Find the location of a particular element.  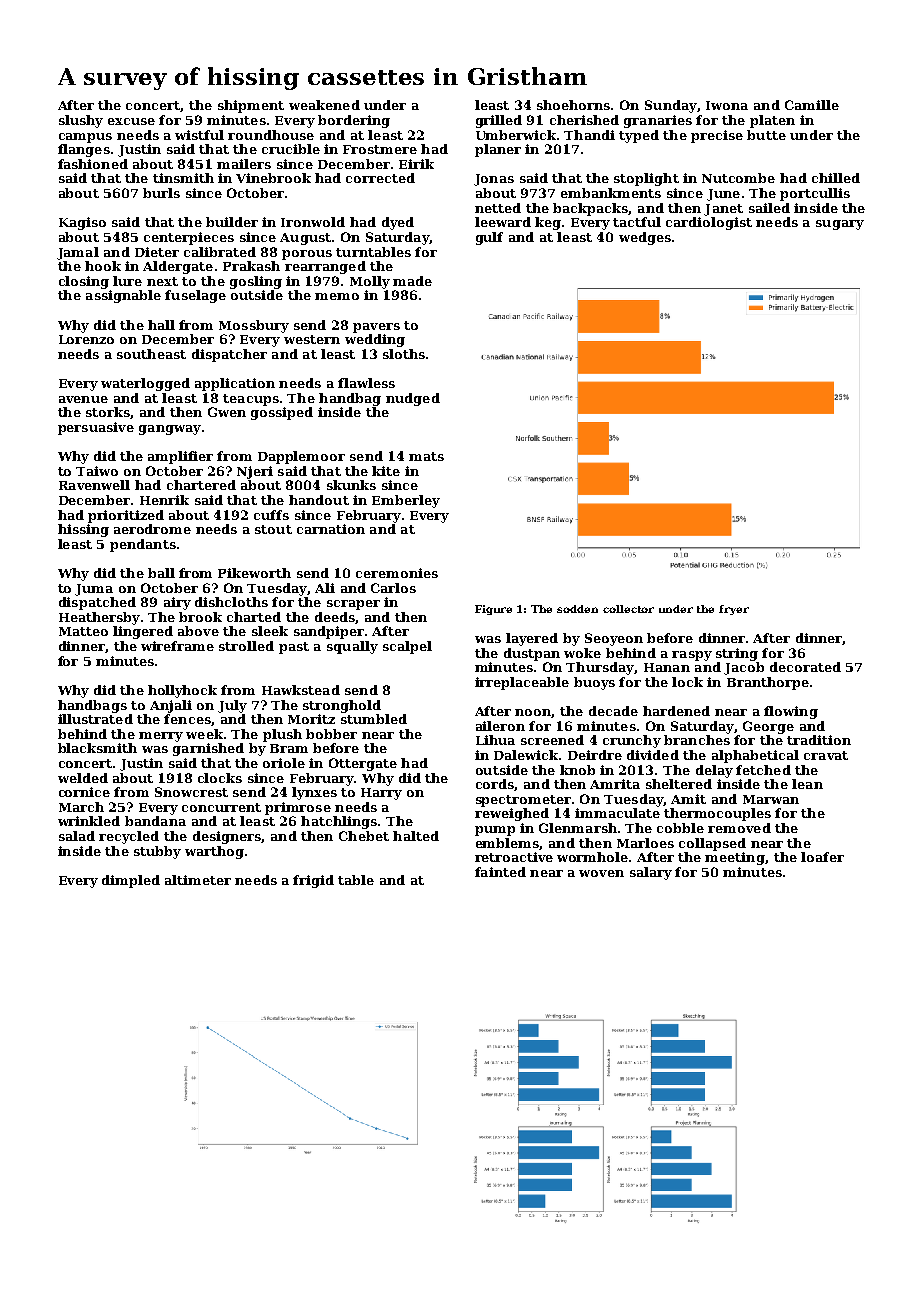

halted is located at coordinates (416, 836).
